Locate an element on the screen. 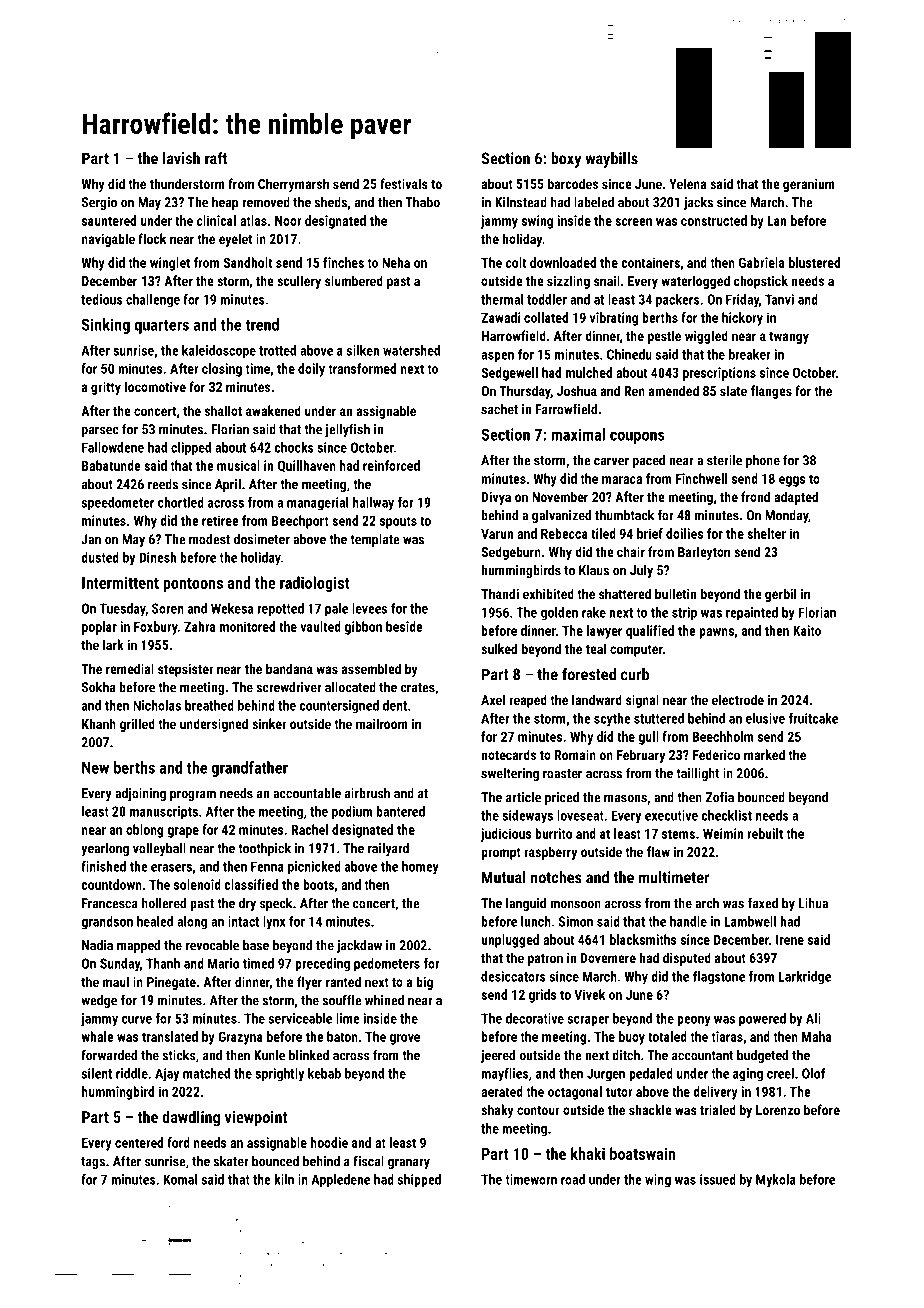 The image size is (924, 1308). Cherrymarsh is located at coordinates (293, 185).
